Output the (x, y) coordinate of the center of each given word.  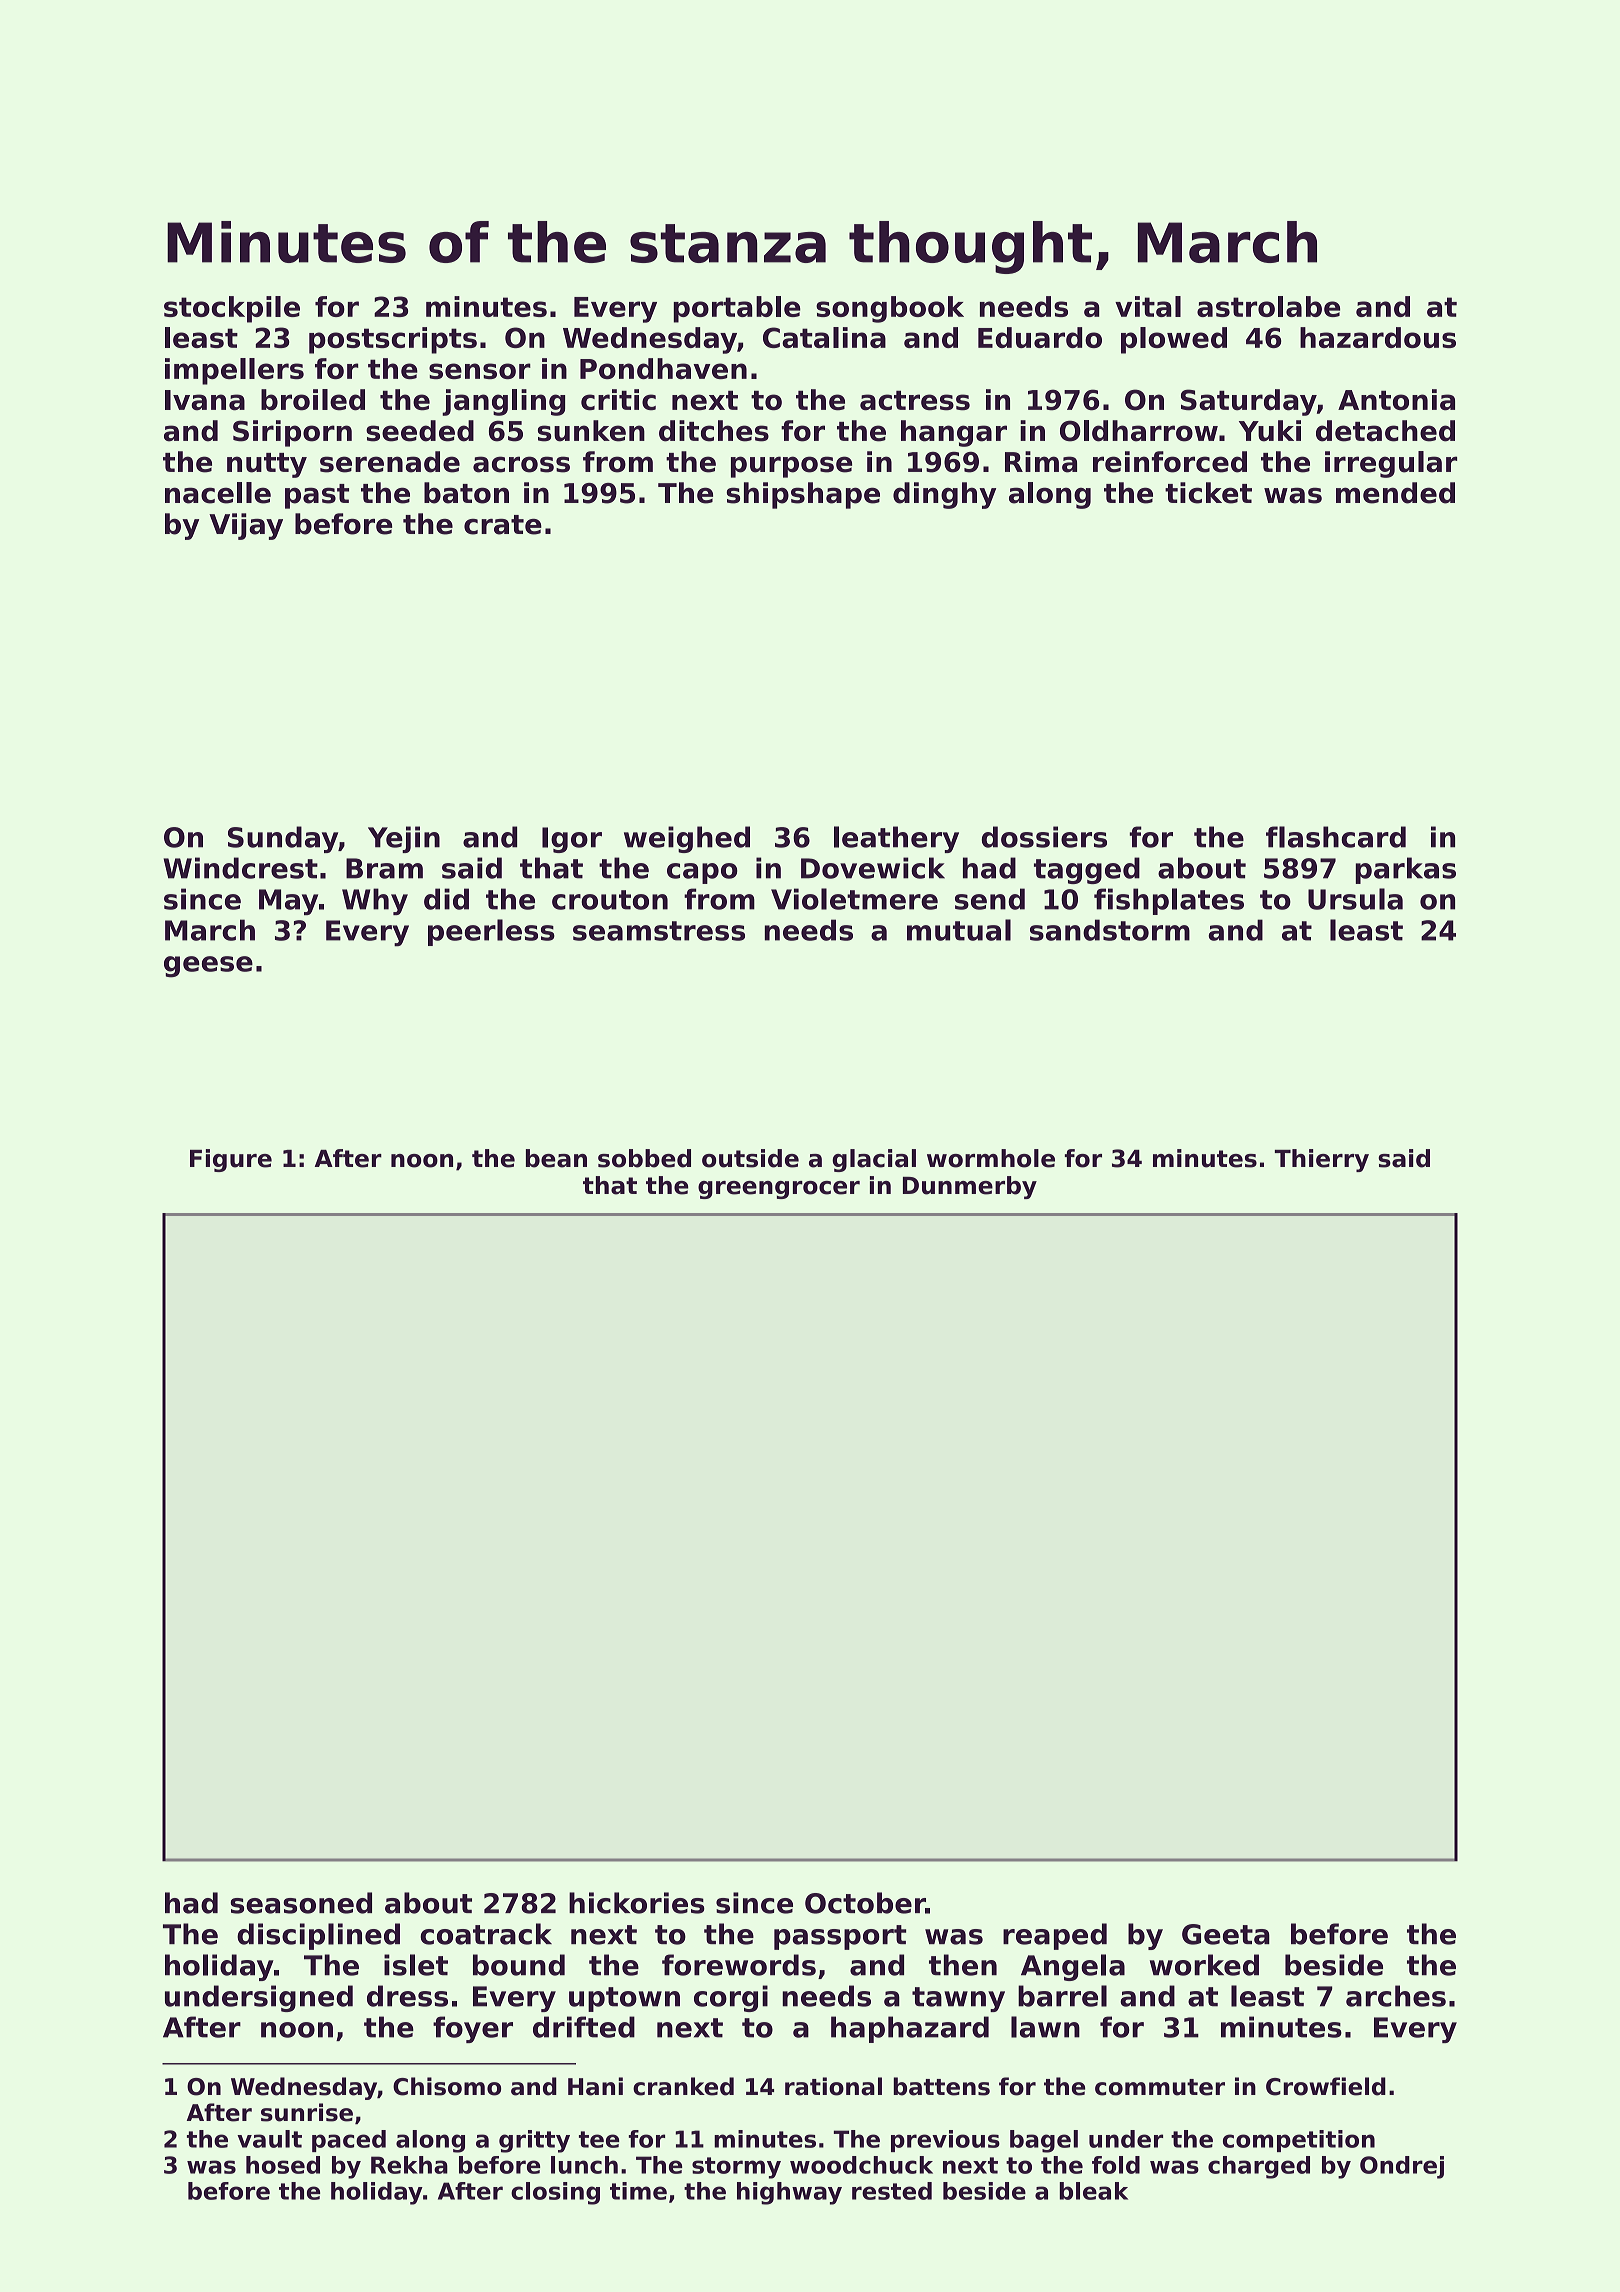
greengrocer (779, 1190)
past (317, 496)
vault (269, 2139)
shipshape (803, 495)
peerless (491, 932)
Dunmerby (970, 1187)
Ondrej (1402, 2167)
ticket (1208, 493)
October (865, 1903)
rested (892, 2191)
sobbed (644, 1158)
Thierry (1322, 1160)
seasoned (301, 1903)
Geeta (1226, 1934)
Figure (231, 1160)
